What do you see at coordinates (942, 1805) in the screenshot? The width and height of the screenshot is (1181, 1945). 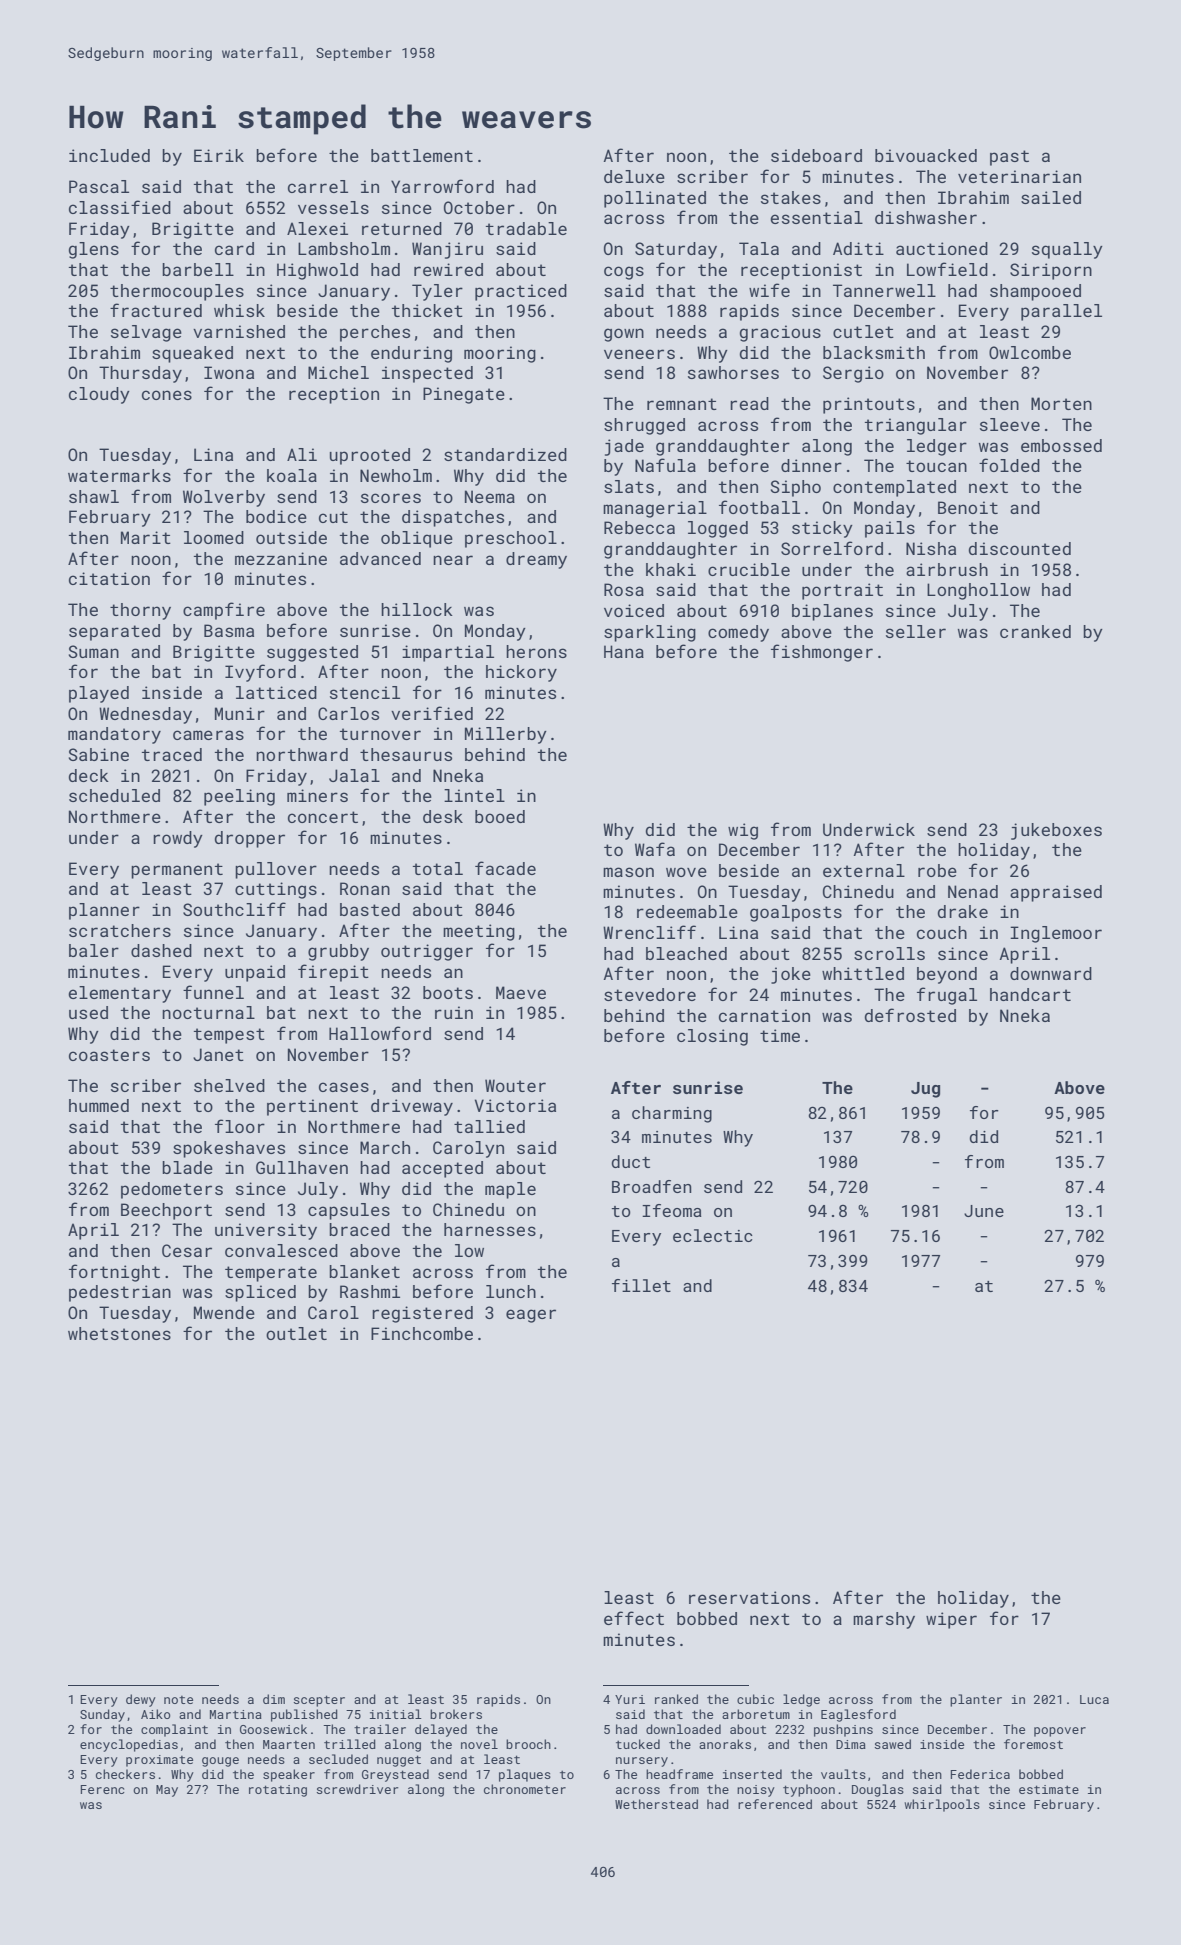 I see `whirlpools` at bounding box center [942, 1805].
